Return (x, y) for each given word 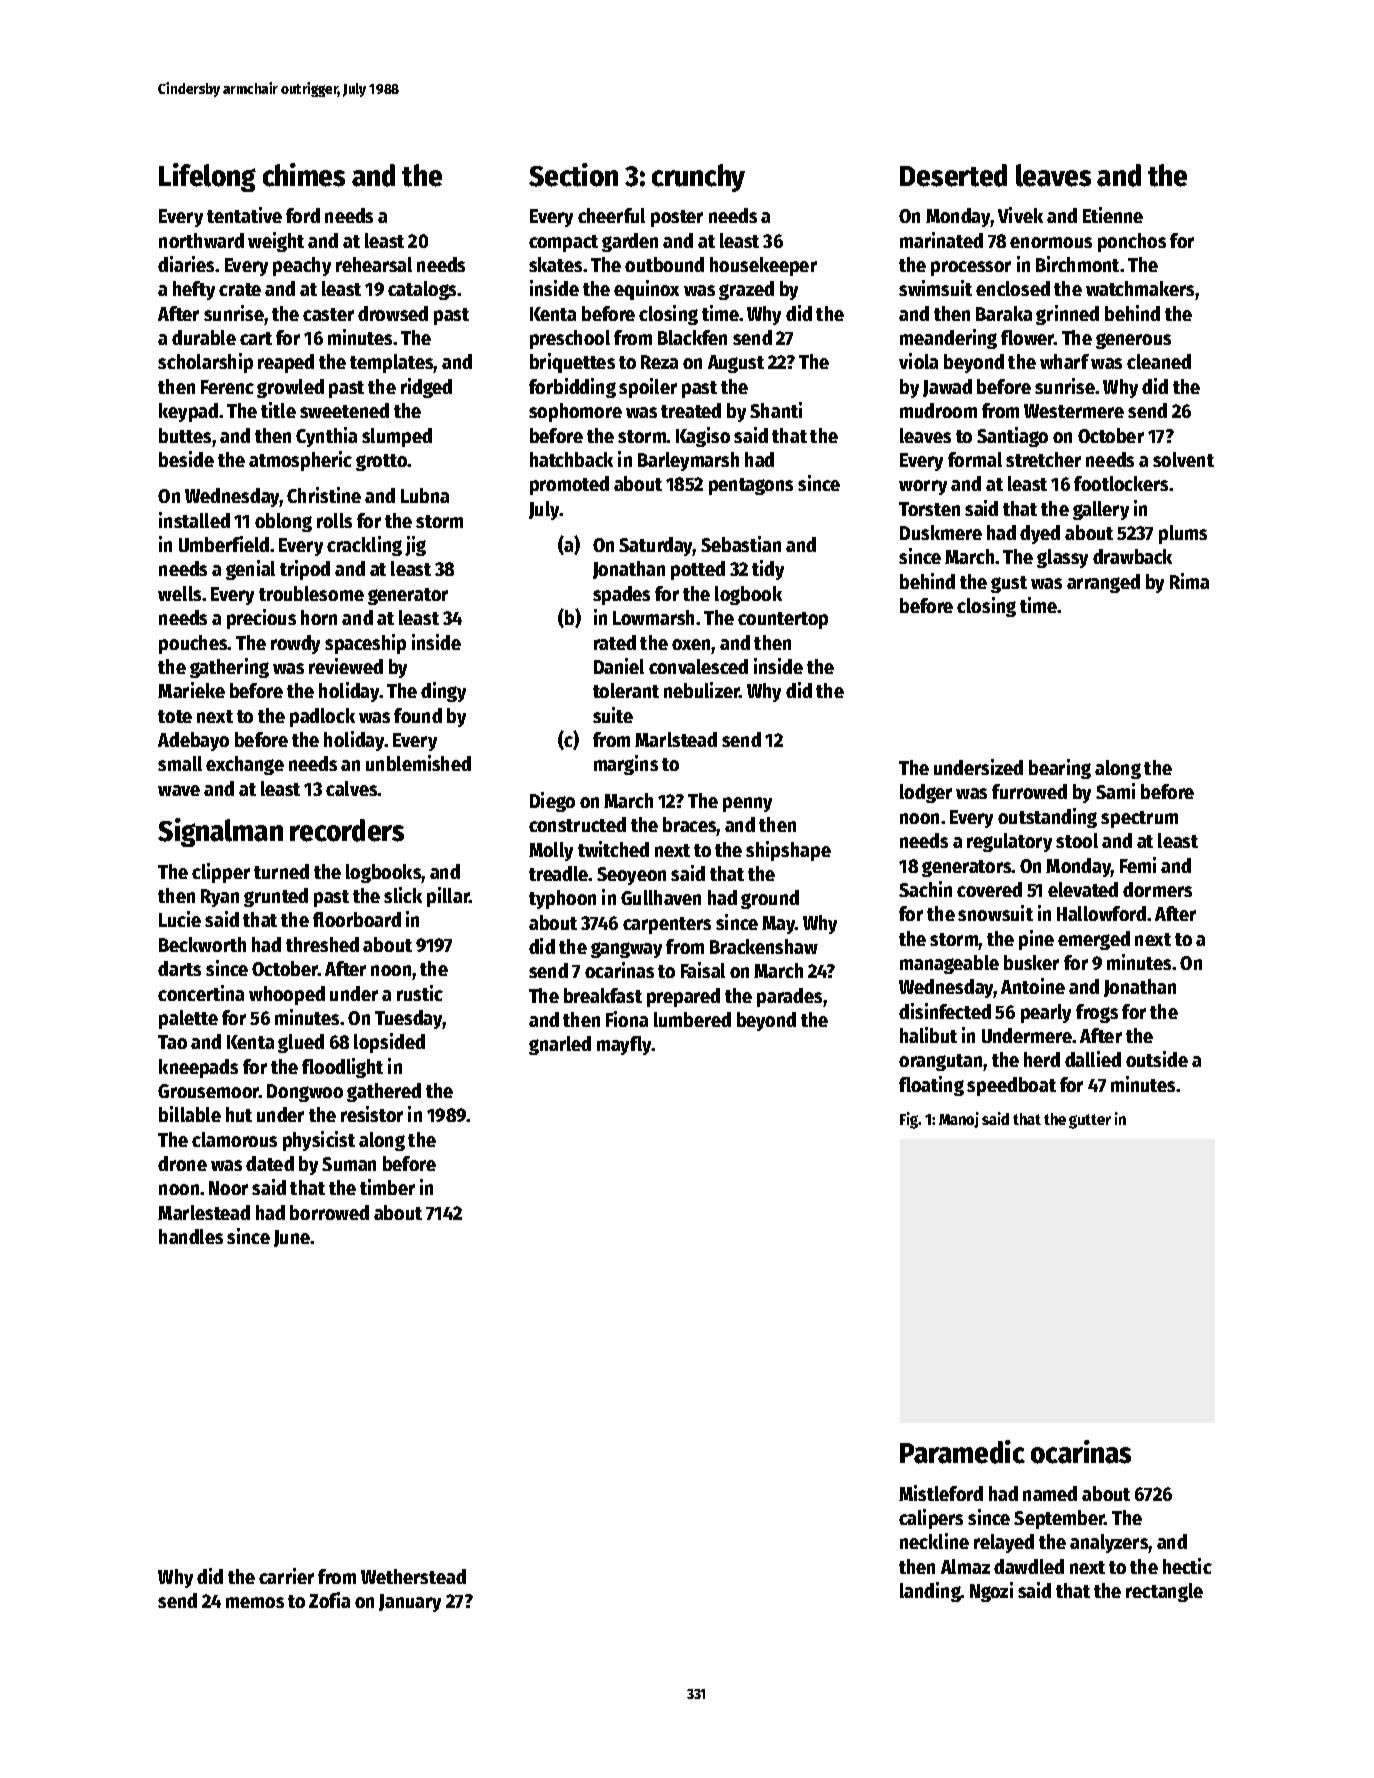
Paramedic (962, 1452)
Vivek (1020, 215)
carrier (286, 1576)
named (1050, 1493)
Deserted (953, 175)
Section (573, 175)
